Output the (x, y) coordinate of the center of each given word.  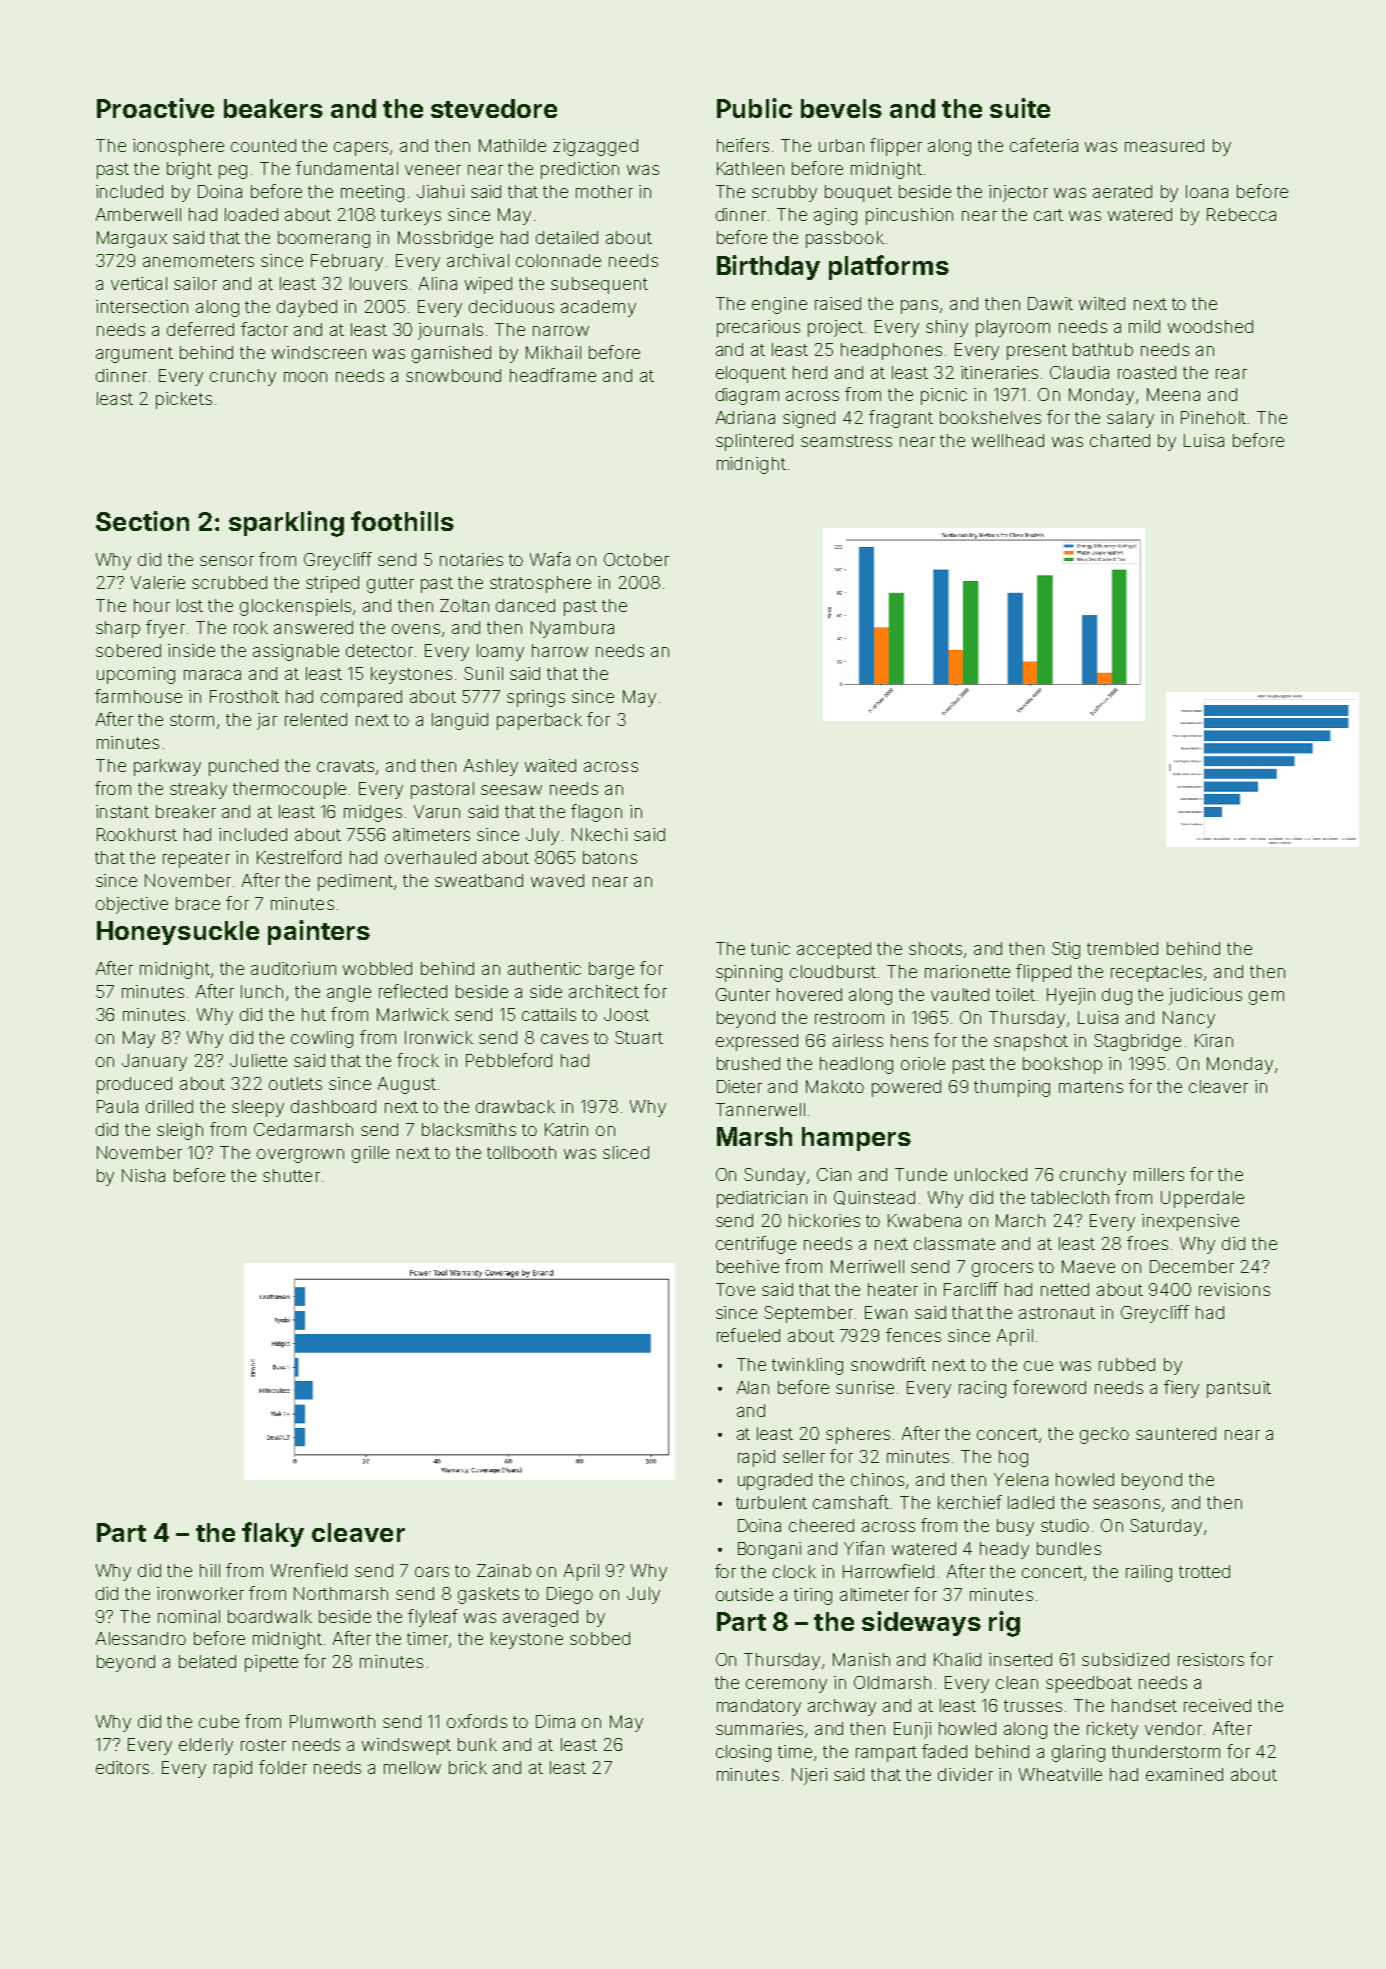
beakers (273, 108)
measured (1164, 145)
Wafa (550, 559)
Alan (753, 1387)
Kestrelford (299, 857)
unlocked (991, 1174)
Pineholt (1213, 417)
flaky (273, 1534)
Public (754, 108)
